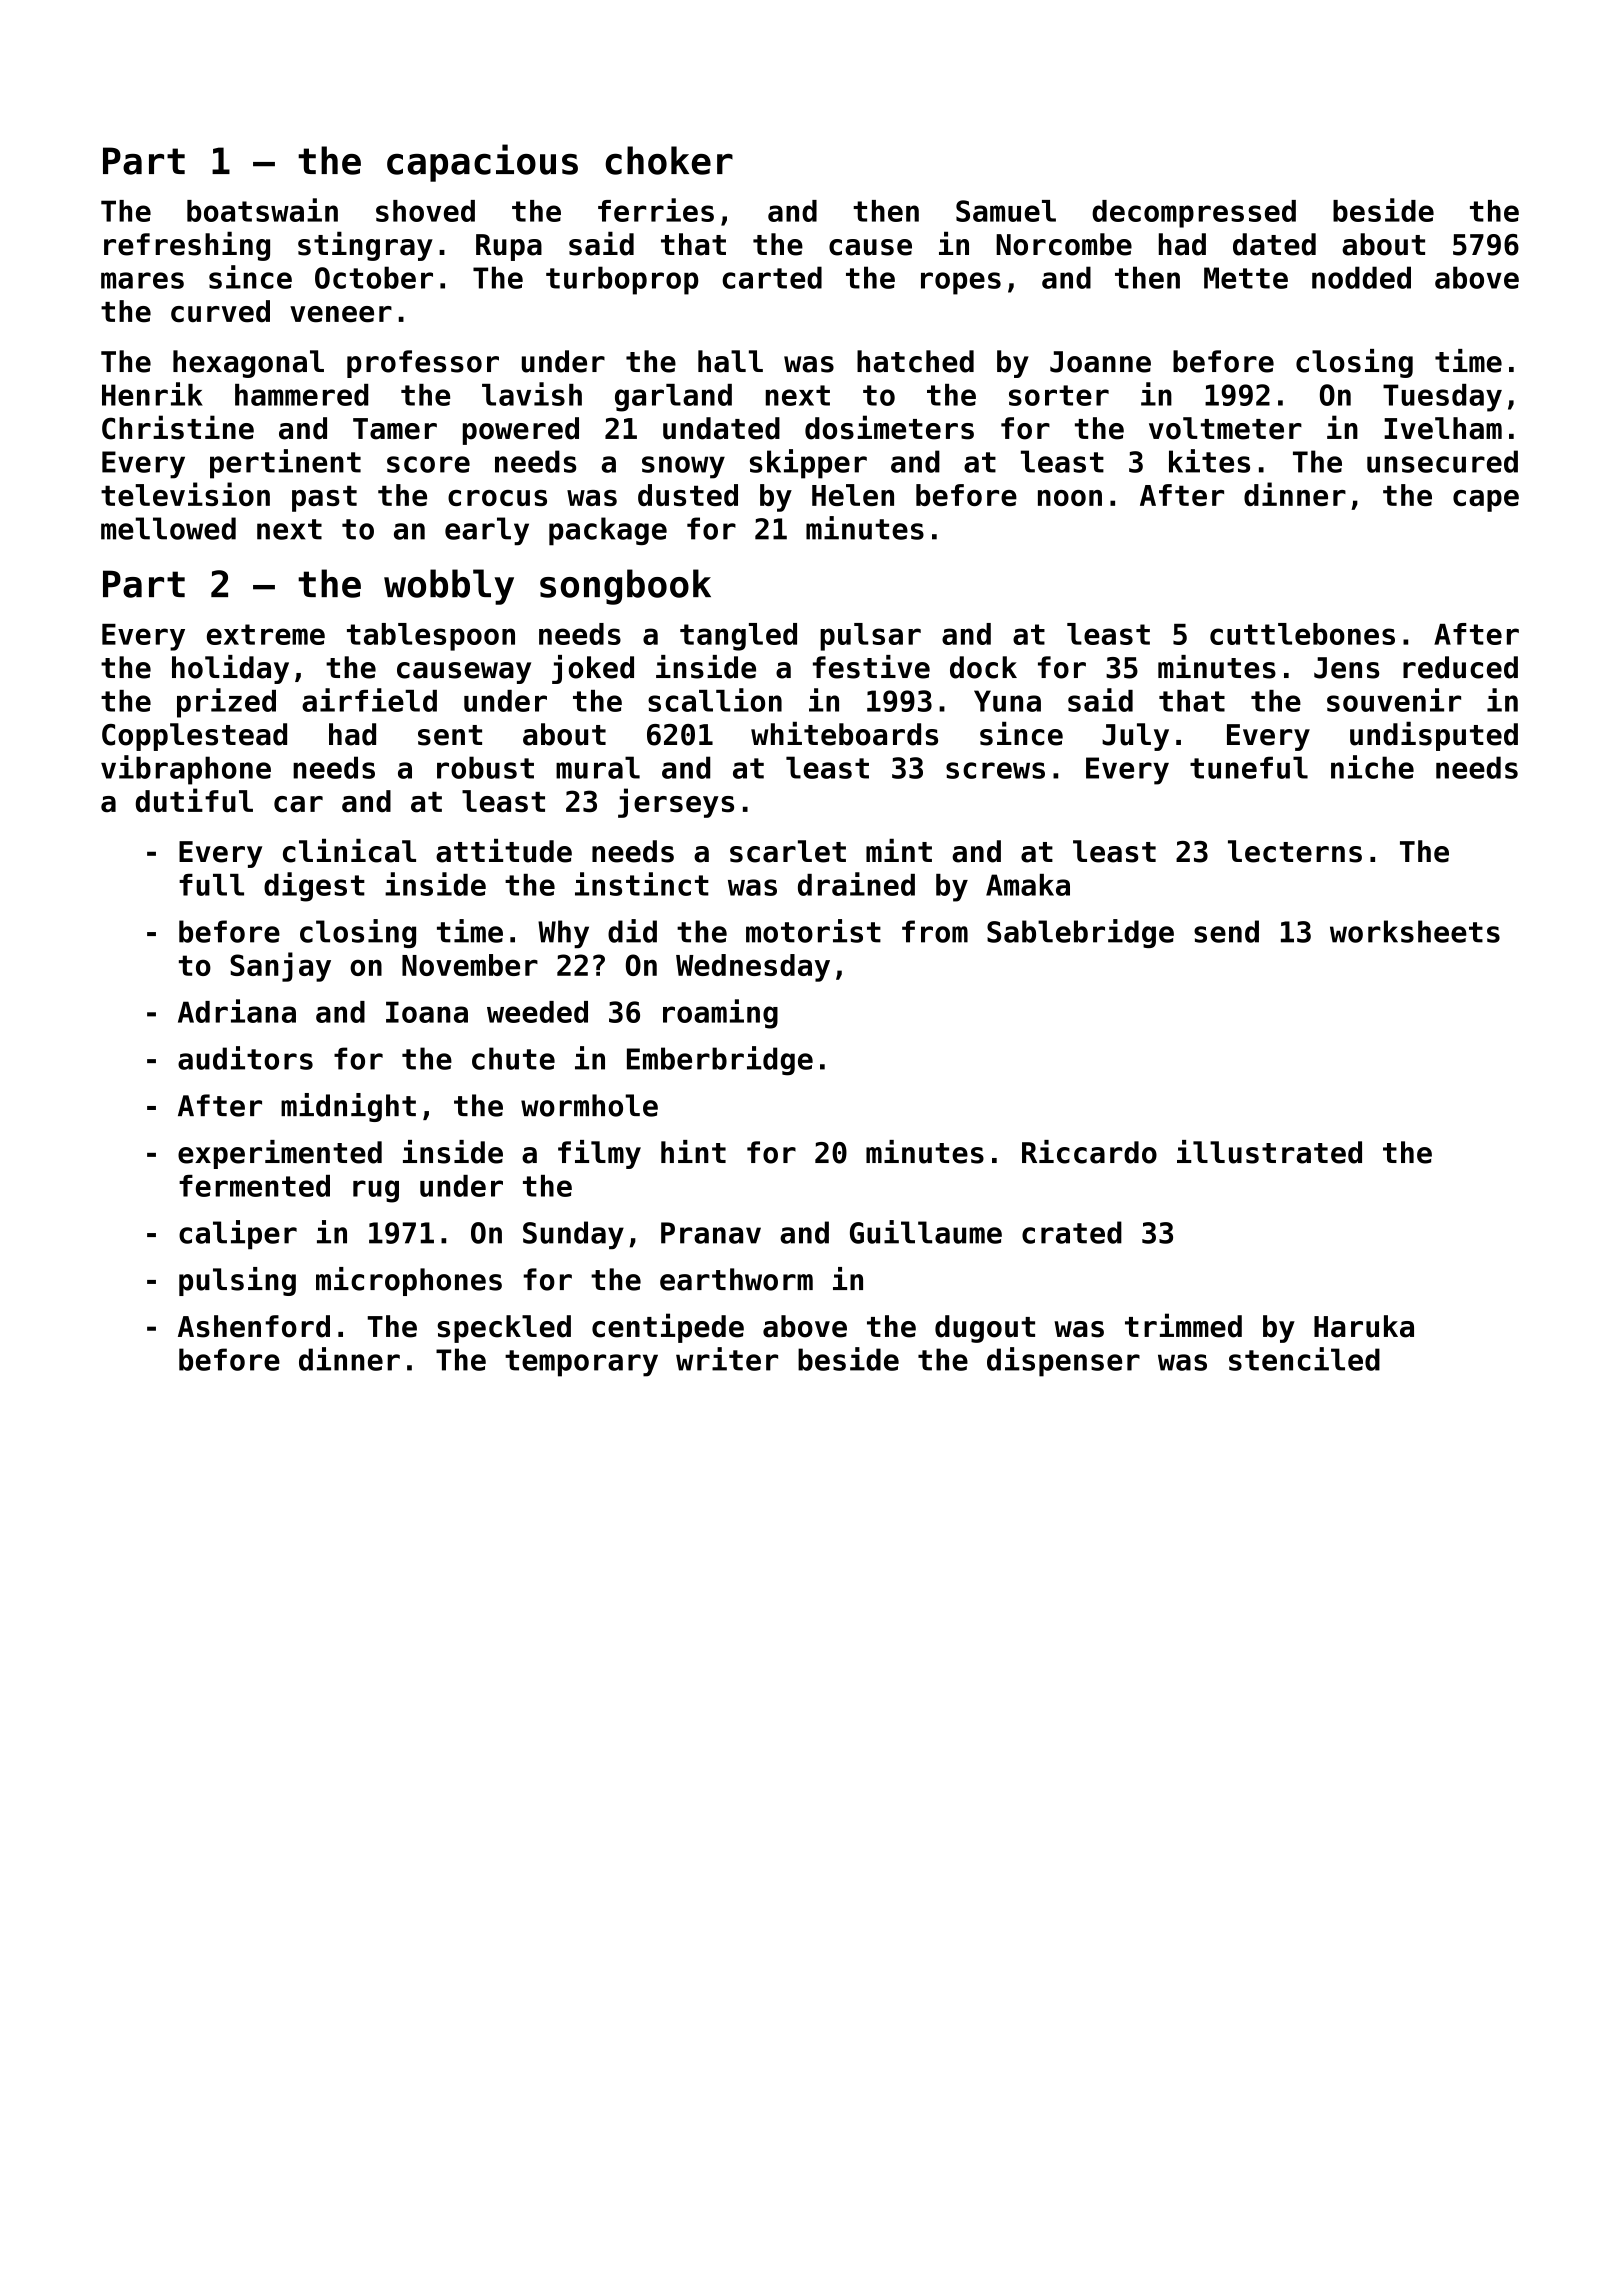  What do you see at coordinates (1226, 931) in the document?
I see `send` at bounding box center [1226, 931].
